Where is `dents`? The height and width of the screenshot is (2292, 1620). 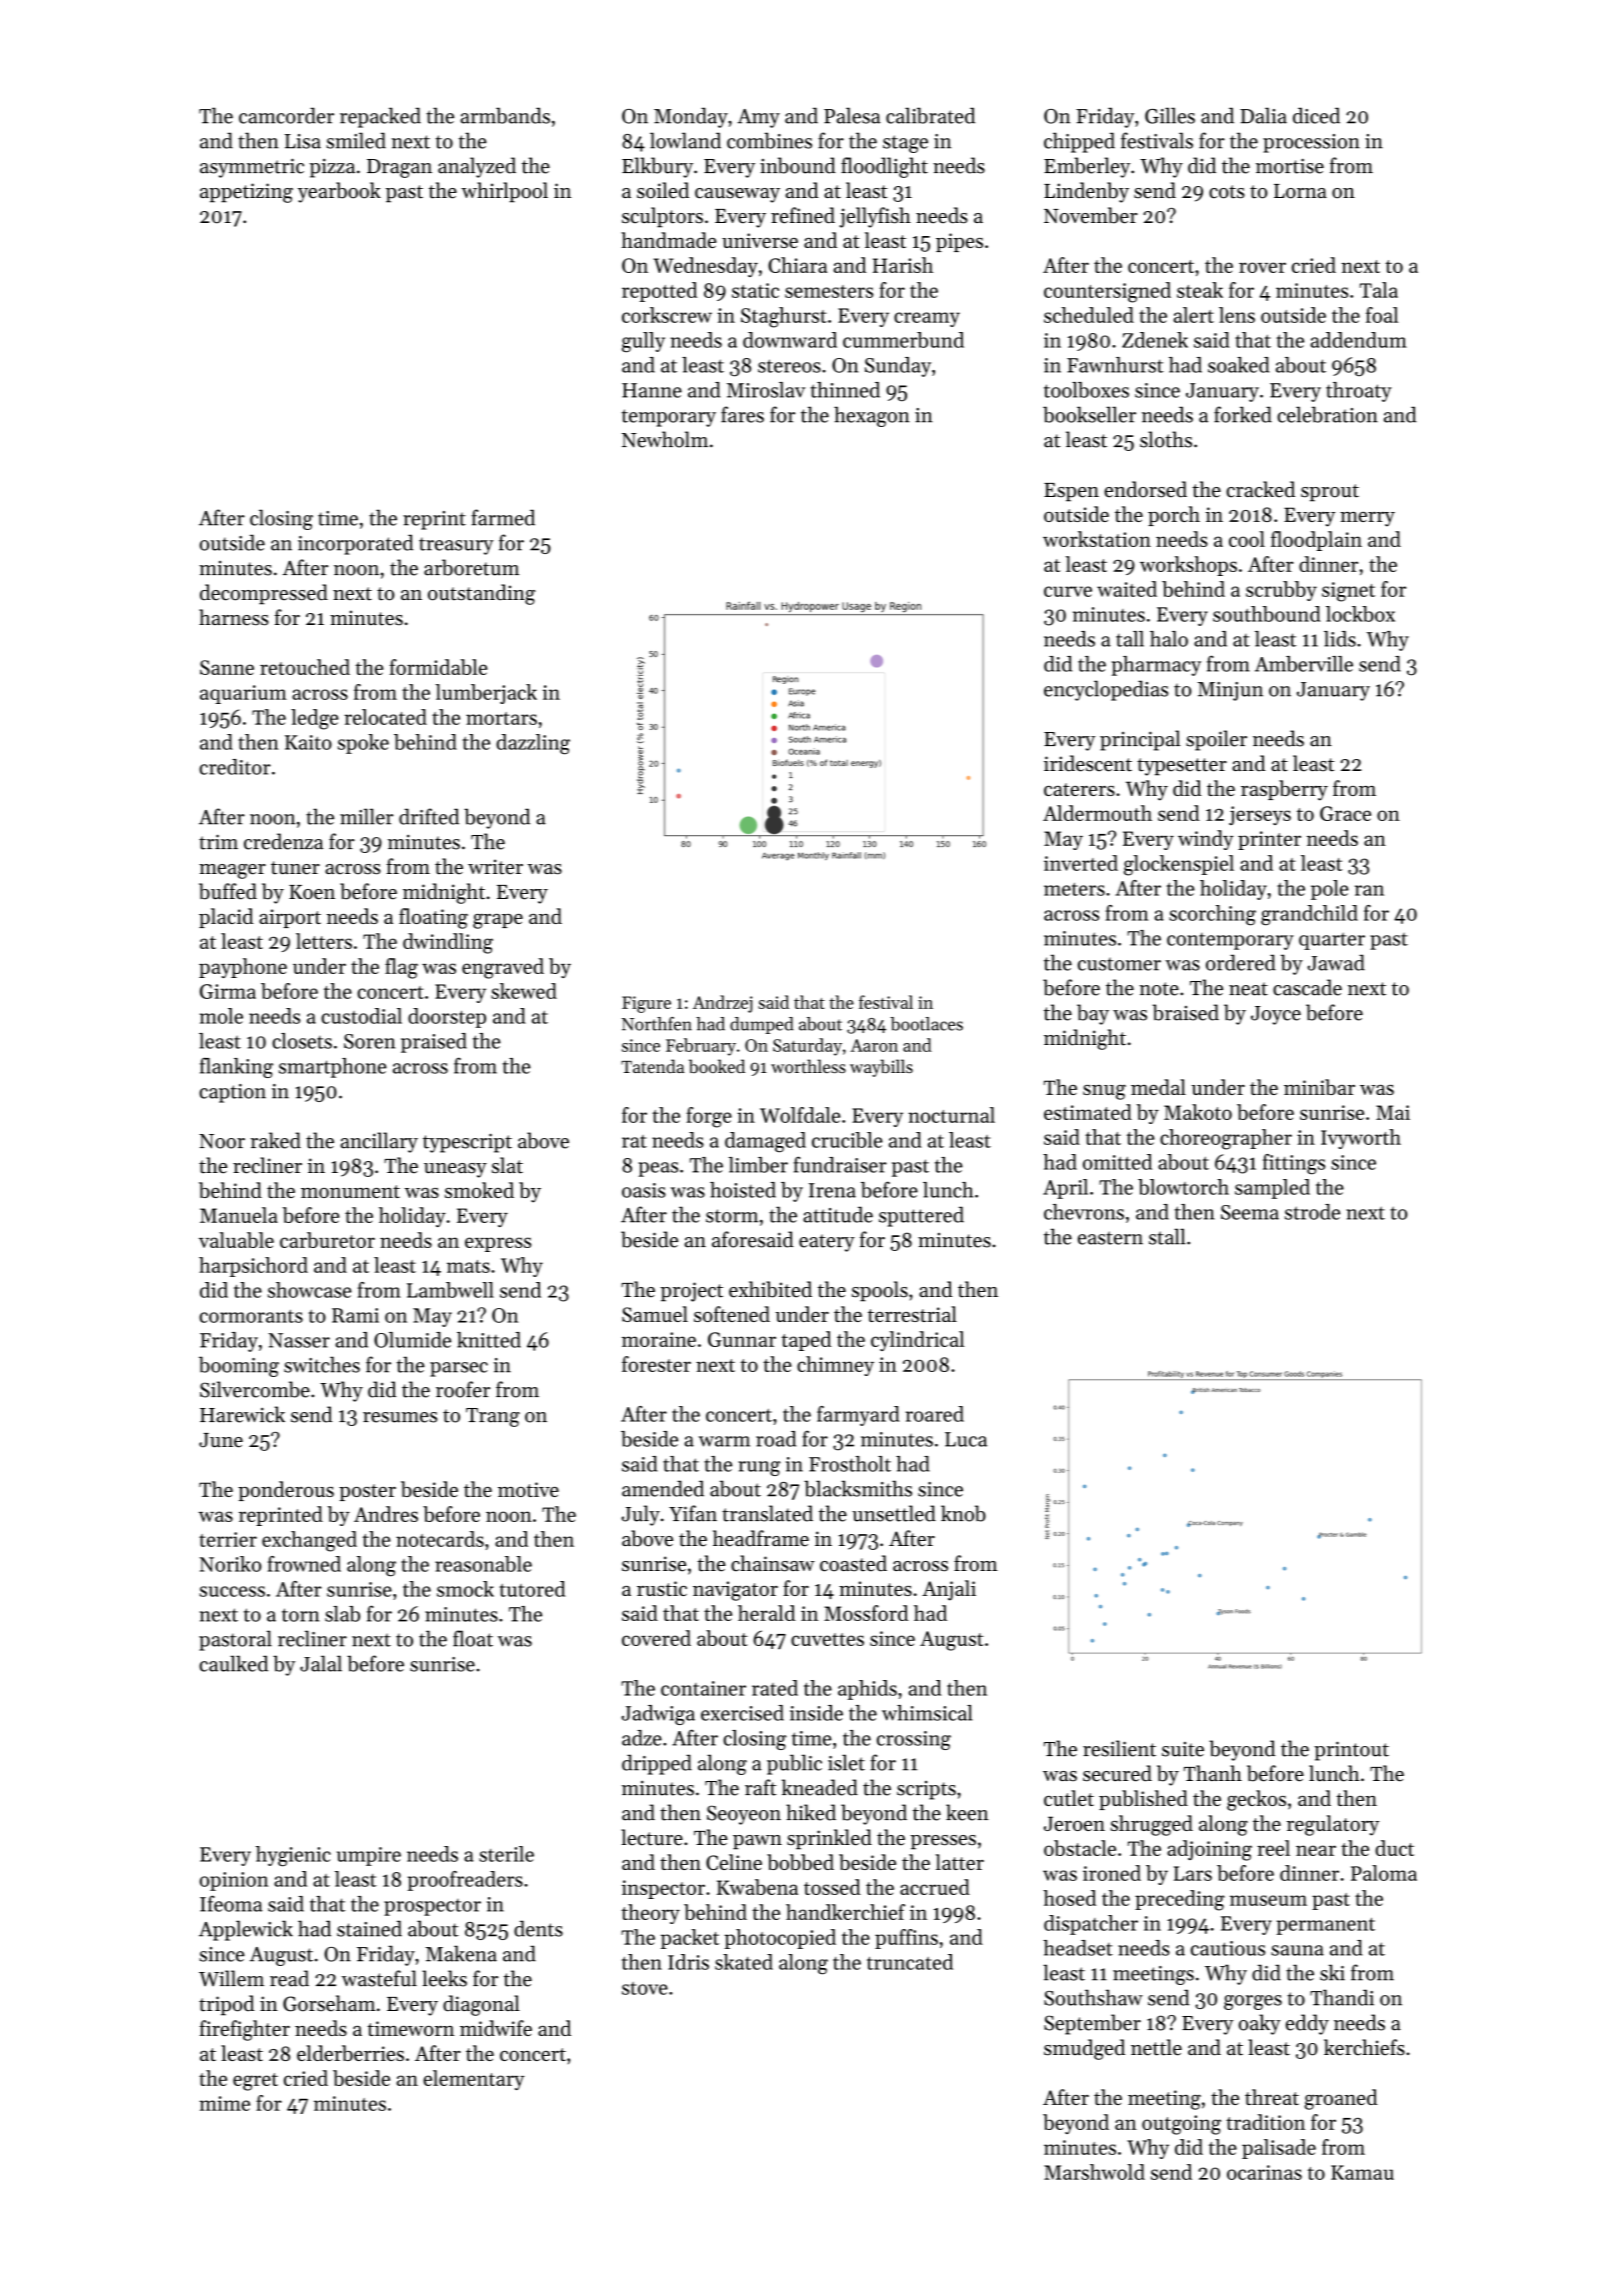 dents is located at coordinates (538, 1928).
